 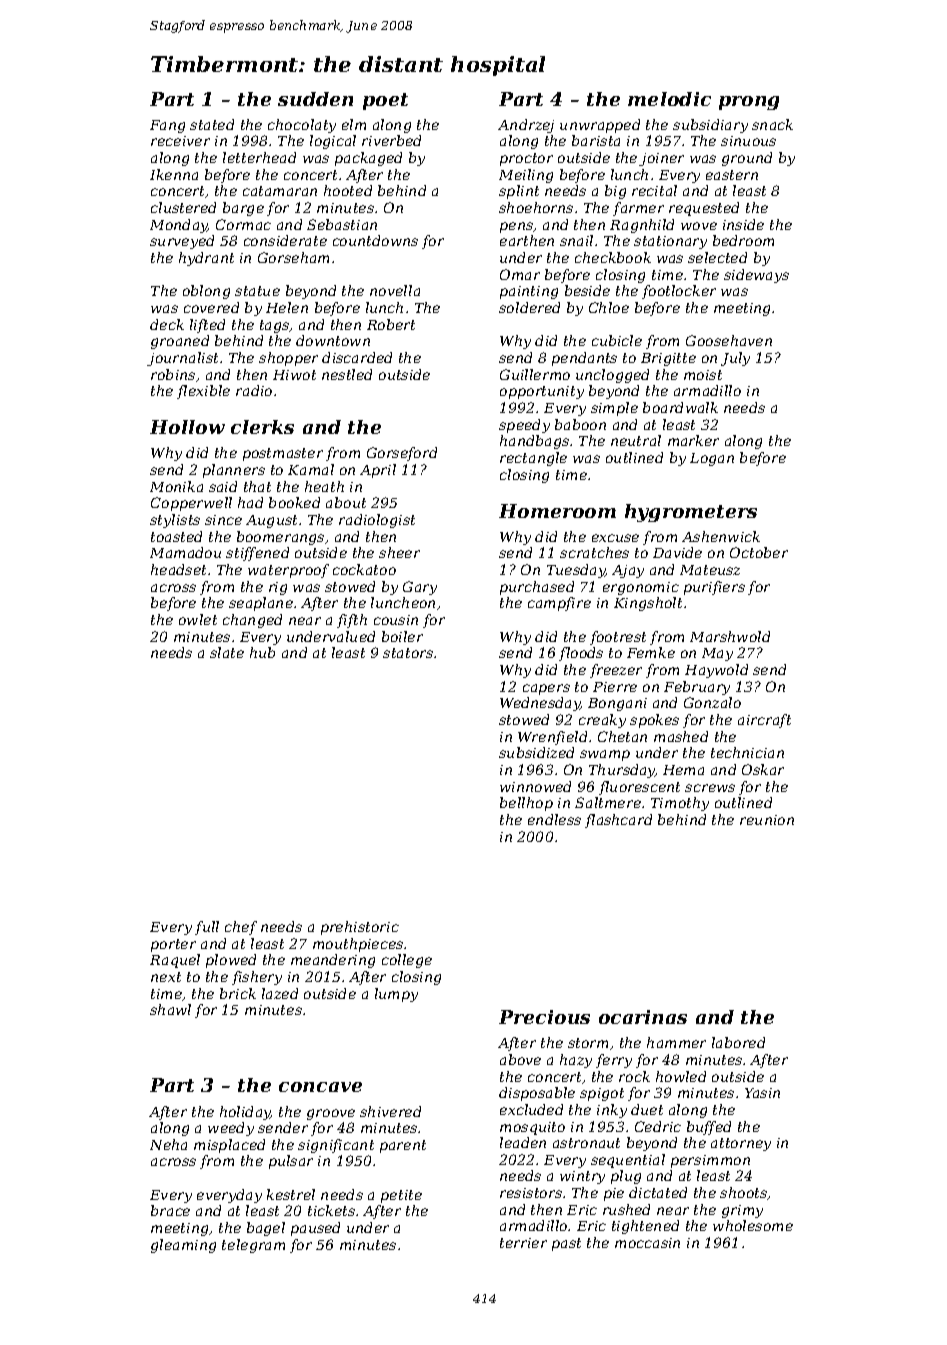 What do you see at coordinates (622, 771) in the image?
I see `Thursday` at bounding box center [622, 771].
